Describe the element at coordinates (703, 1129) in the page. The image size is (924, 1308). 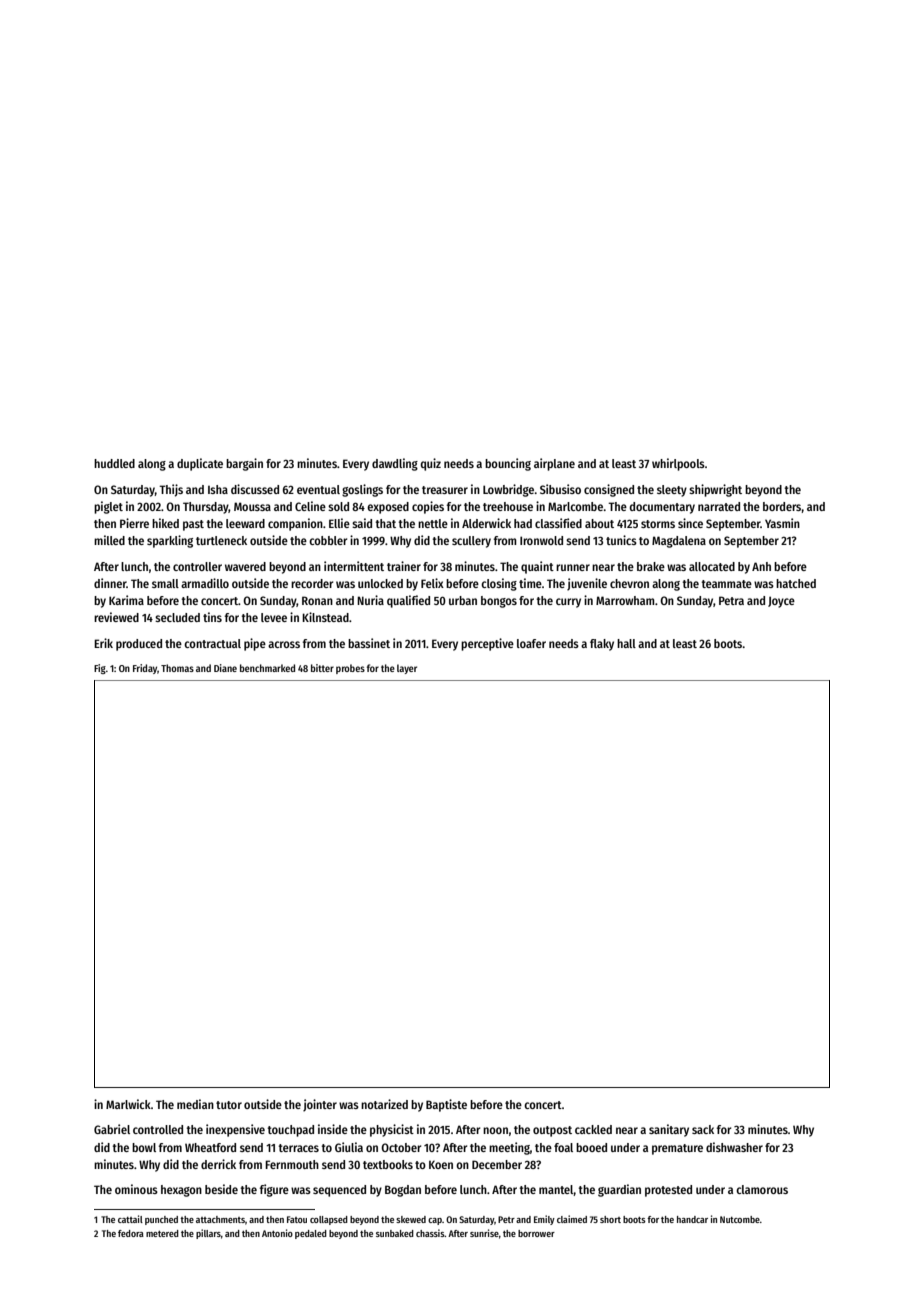
I see `sack` at that location.
